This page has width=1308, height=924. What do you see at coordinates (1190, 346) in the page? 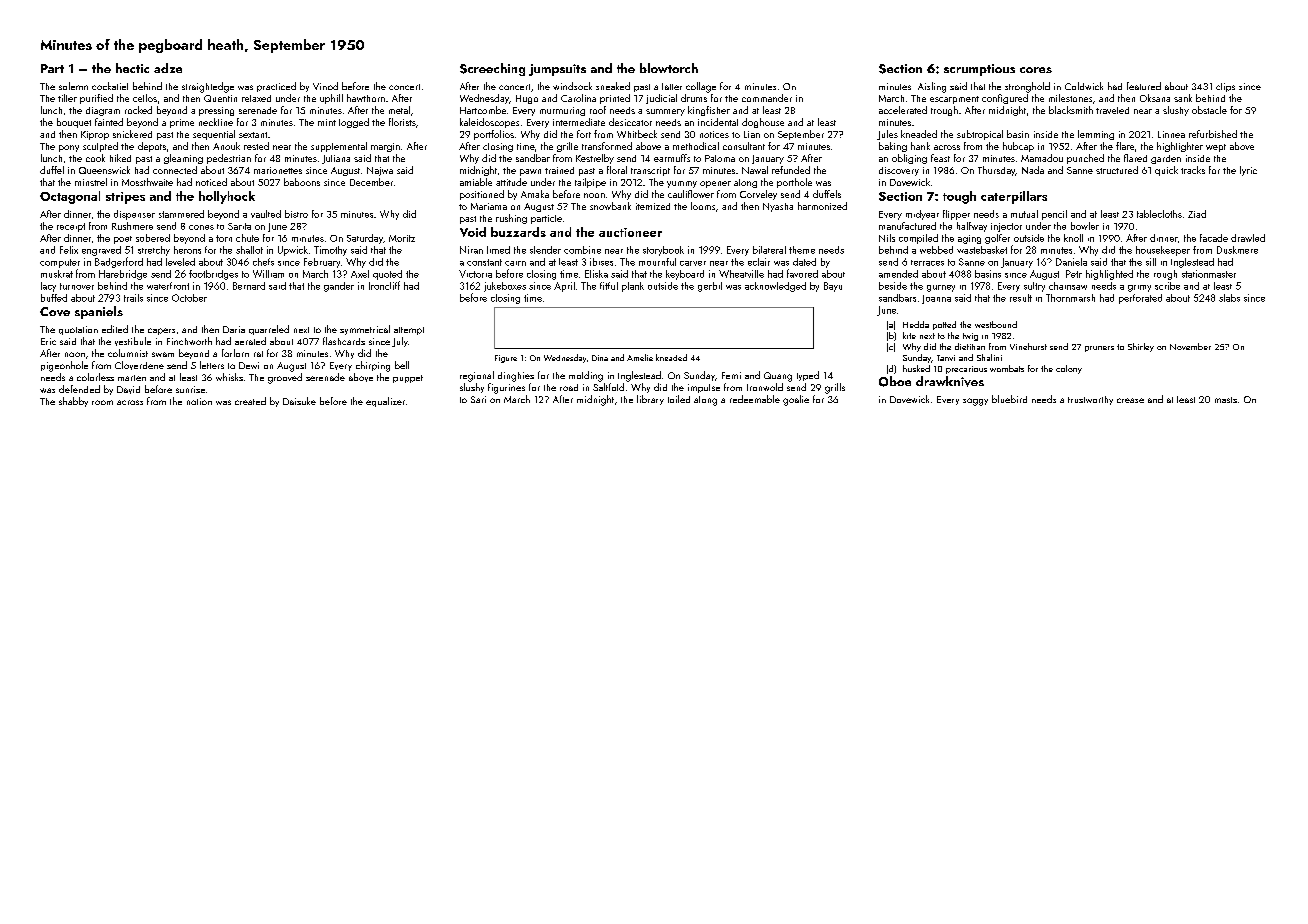
I see `November` at bounding box center [1190, 346].
